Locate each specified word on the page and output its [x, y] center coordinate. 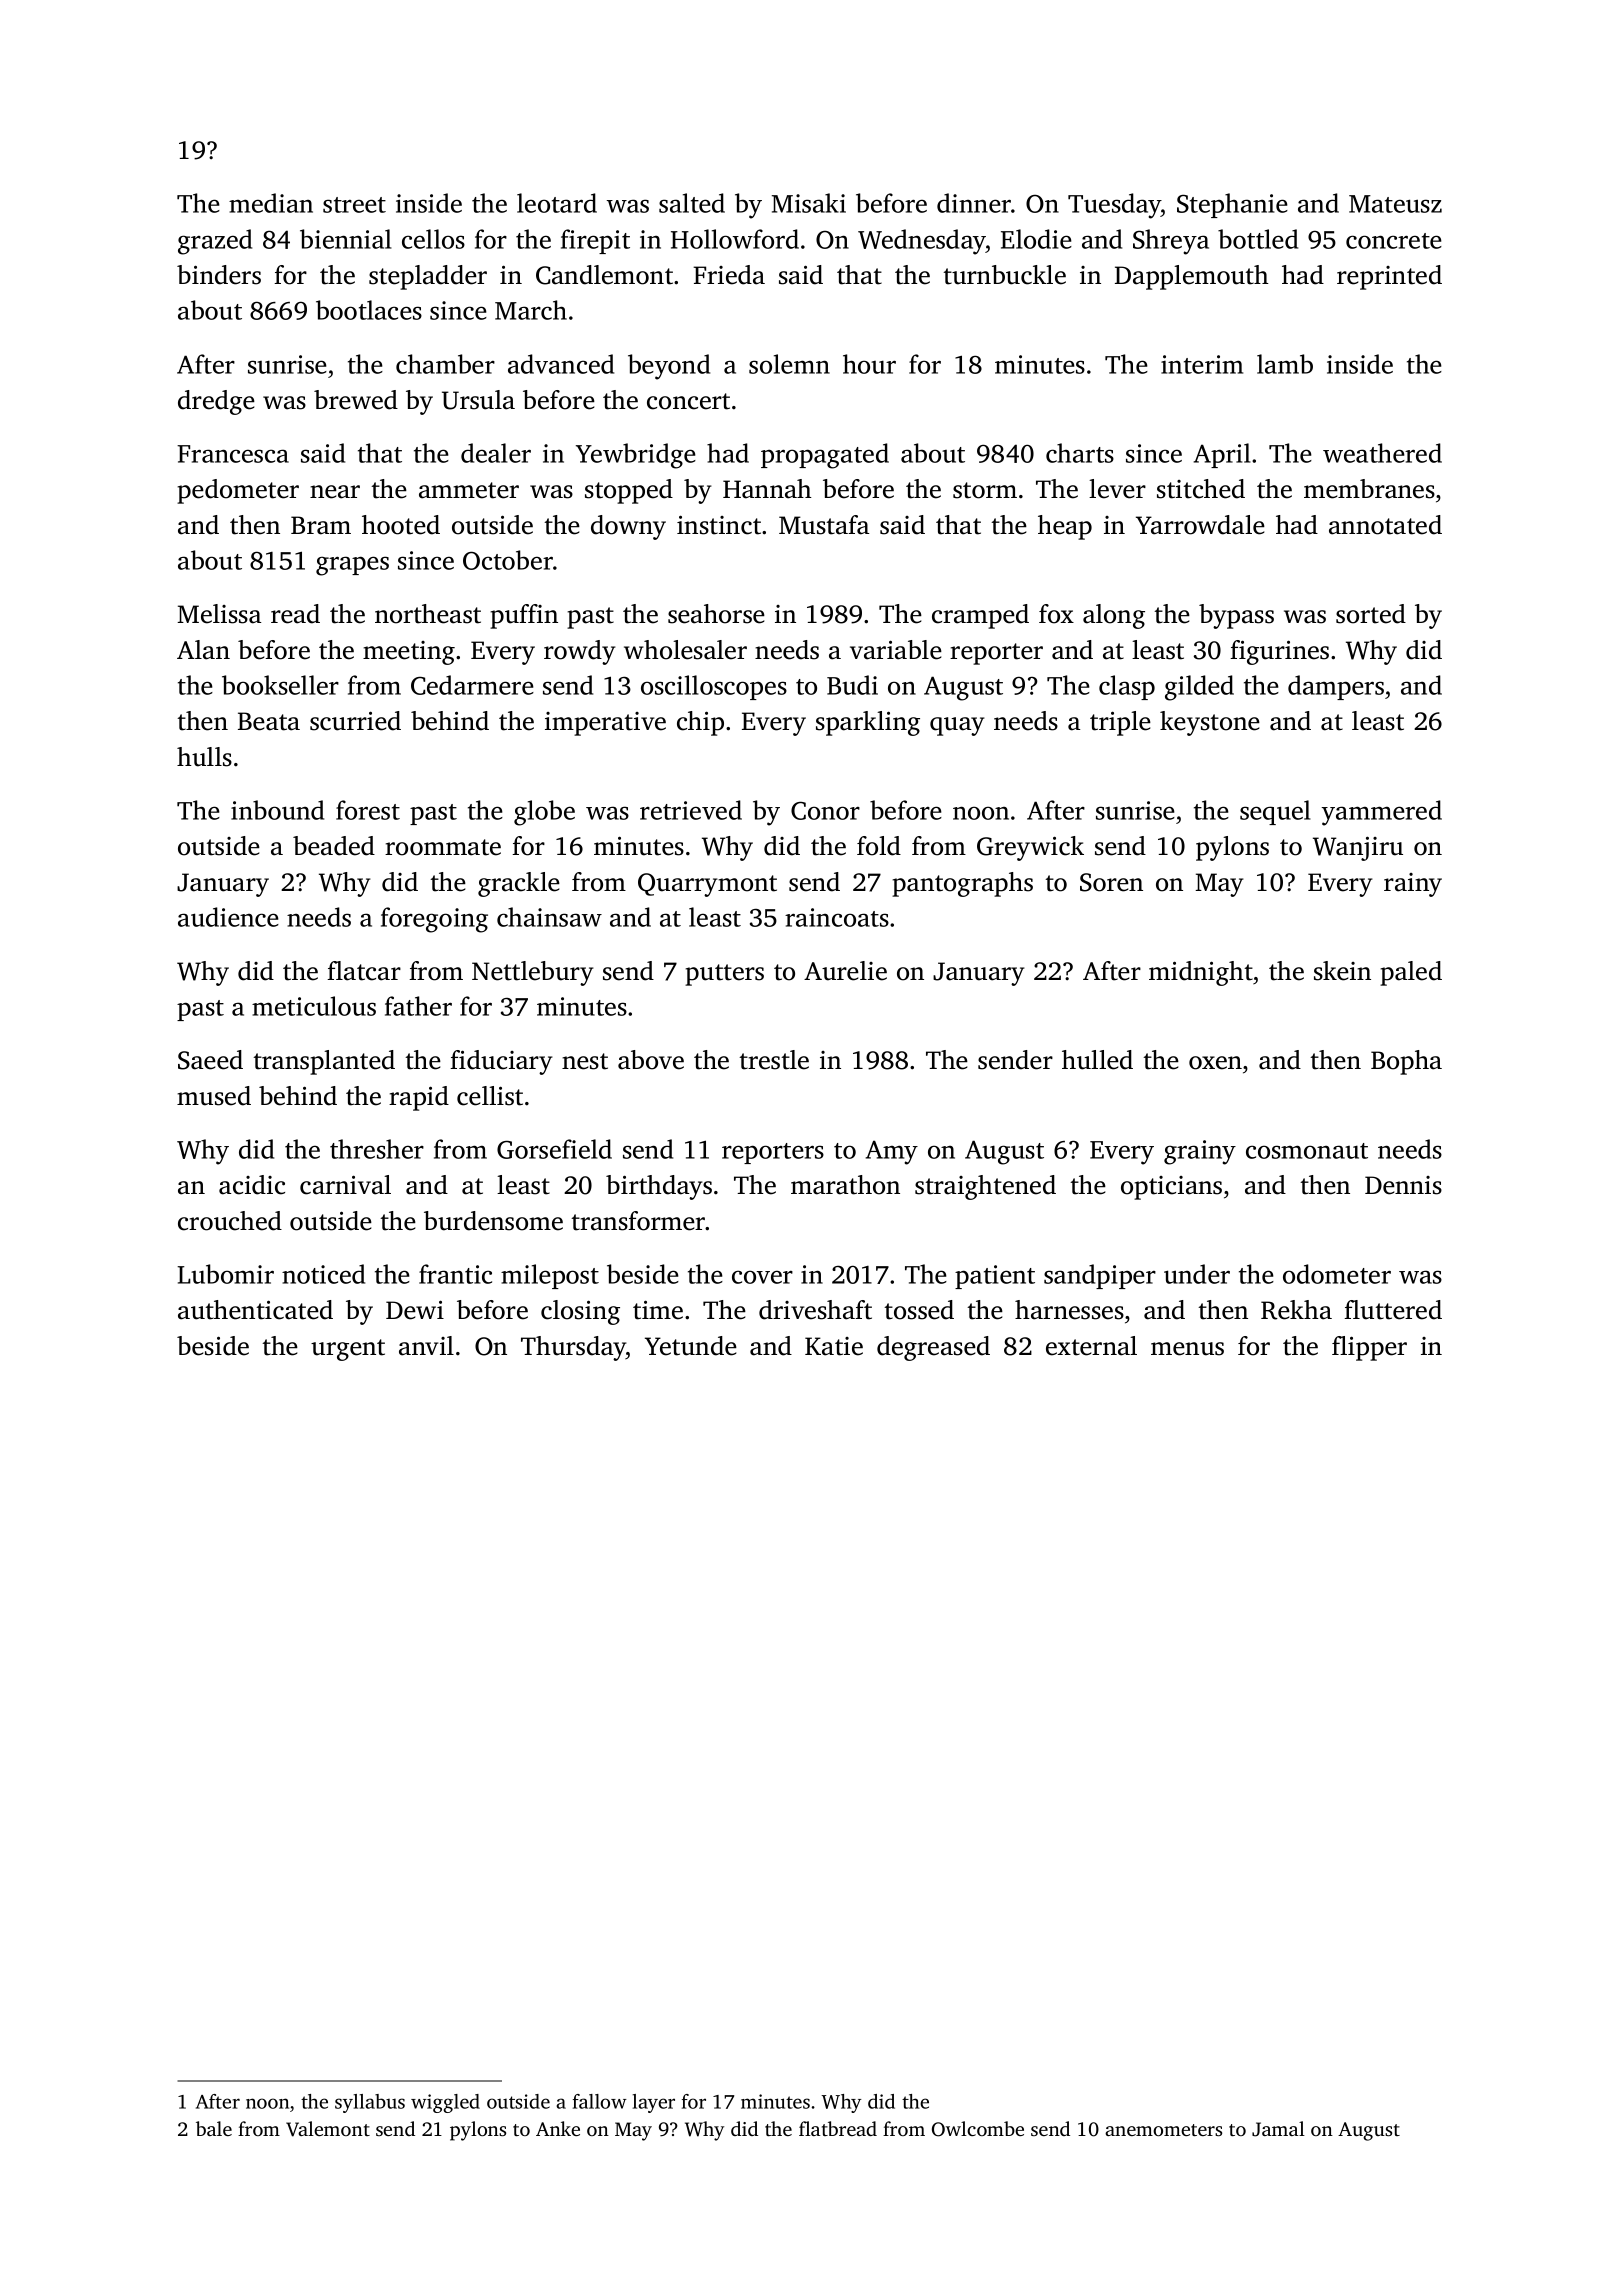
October [508, 560]
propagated [825, 456]
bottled [1258, 239]
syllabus [370, 2103]
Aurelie [845, 971]
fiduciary [501, 1062]
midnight [1201, 973]
